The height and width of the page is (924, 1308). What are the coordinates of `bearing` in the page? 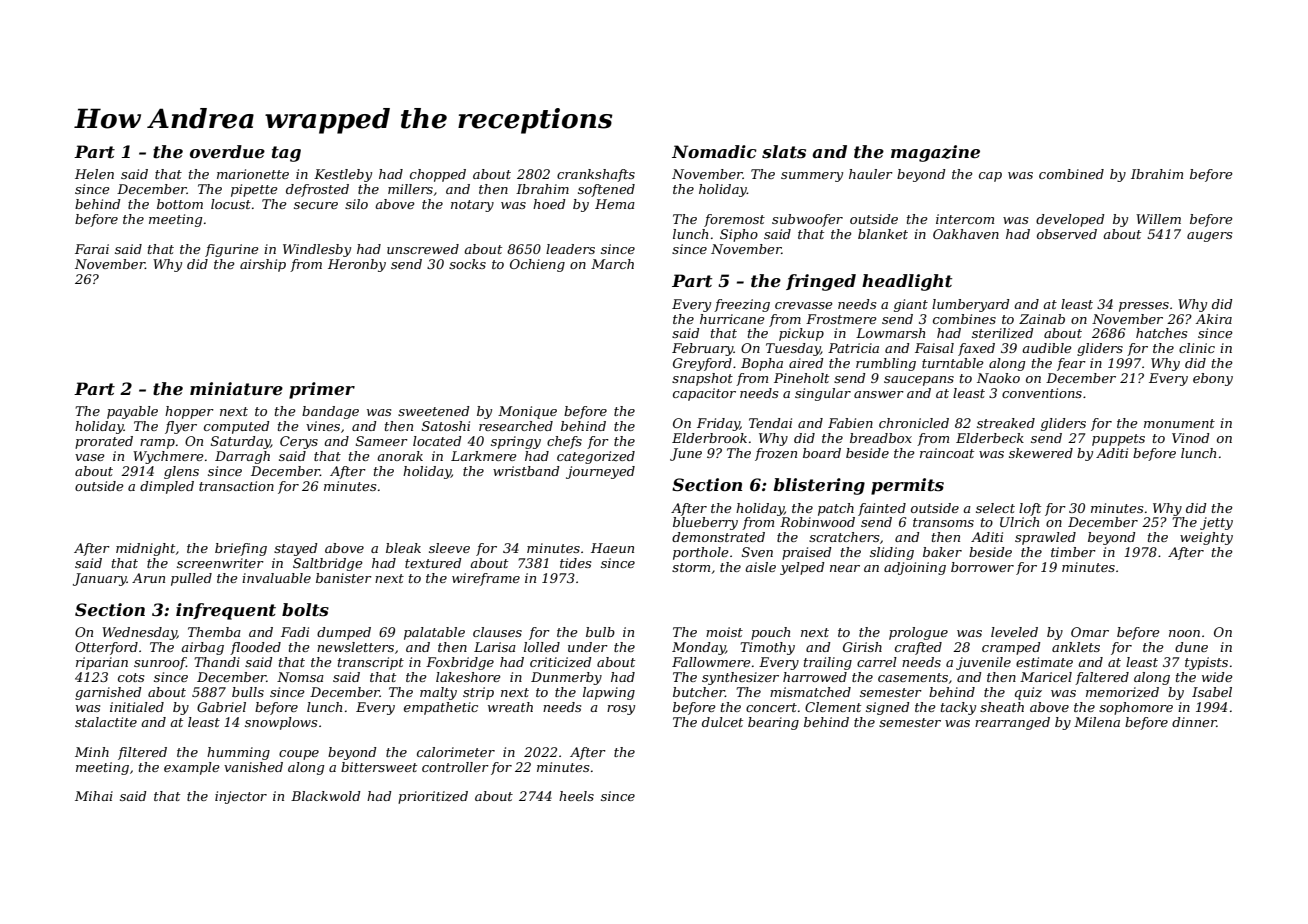 It's located at (773, 723).
